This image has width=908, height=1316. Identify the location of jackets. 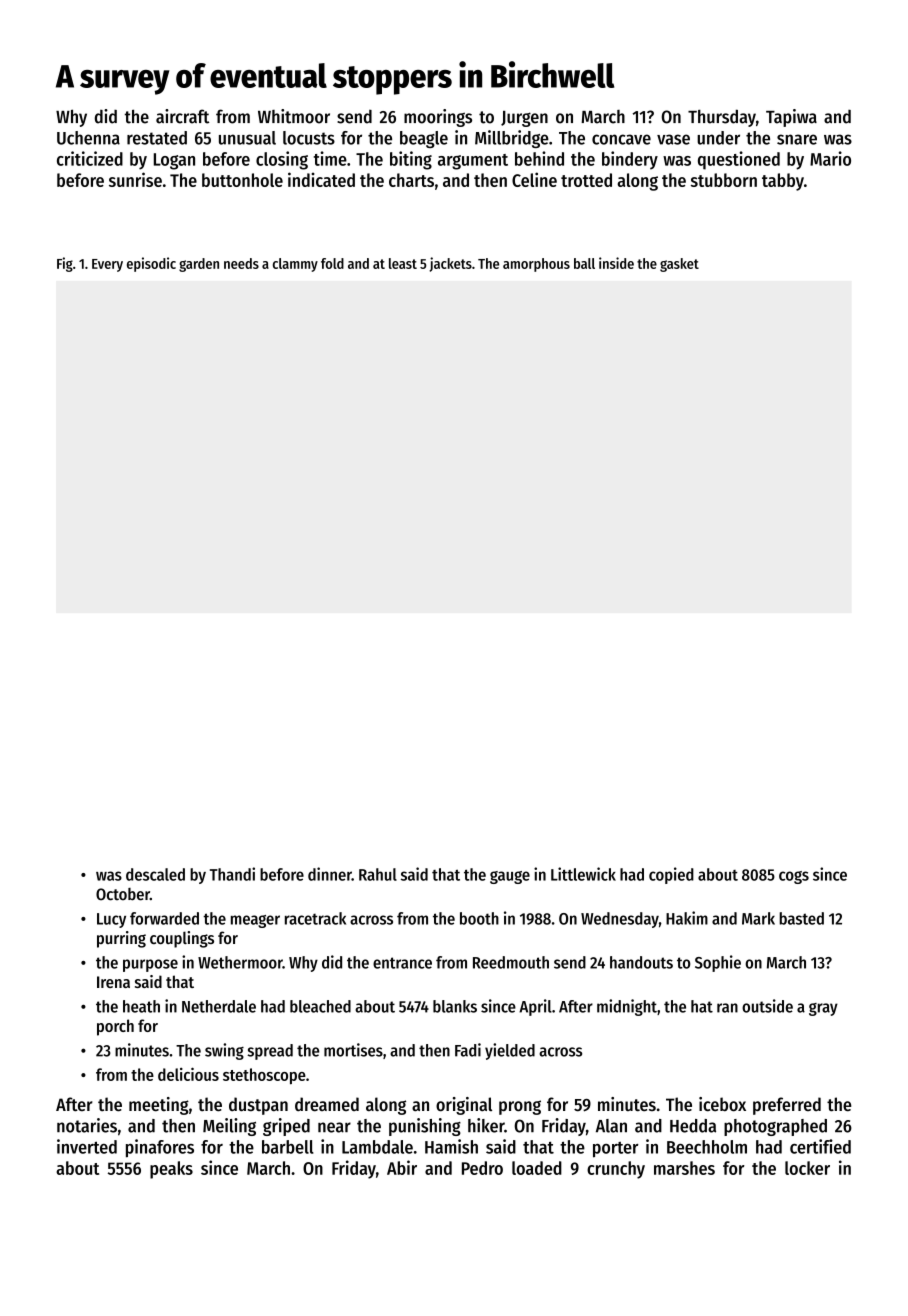
(450, 264).
